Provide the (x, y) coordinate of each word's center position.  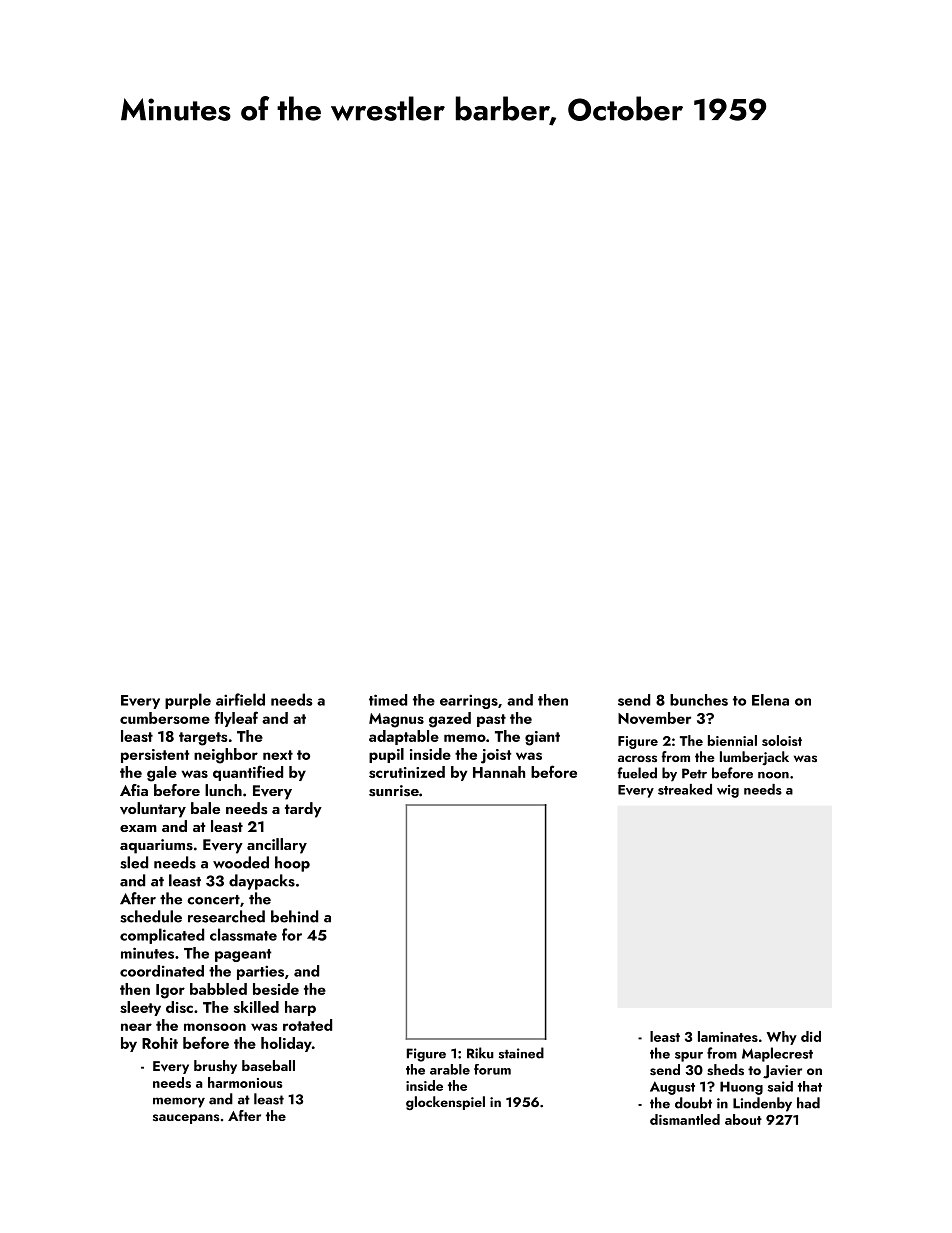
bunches (699, 700)
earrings (469, 701)
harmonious (245, 1082)
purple (188, 701)
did (811, 1036)
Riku (480, 1053)
